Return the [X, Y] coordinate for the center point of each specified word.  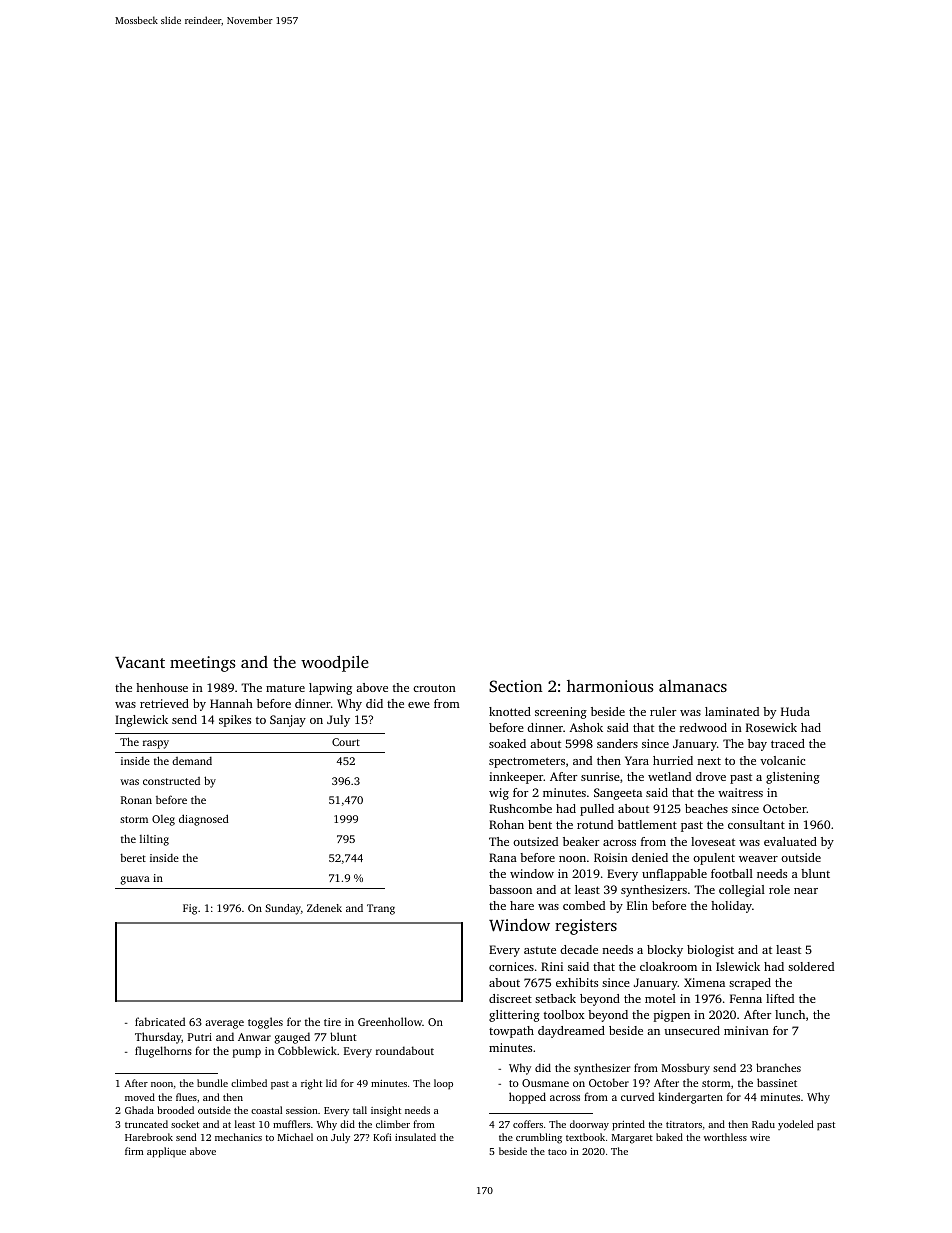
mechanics [238, 1137]
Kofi [382, 1137]
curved [637, 1096]
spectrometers [527, 762]
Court [346, 742]
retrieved [164, 703]
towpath [511, 1032]
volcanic [782, 760]
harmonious [610, 686]
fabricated [160, 1021]
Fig [190, 909]
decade [579, 949]
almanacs [693, 686]
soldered [811, 966]
